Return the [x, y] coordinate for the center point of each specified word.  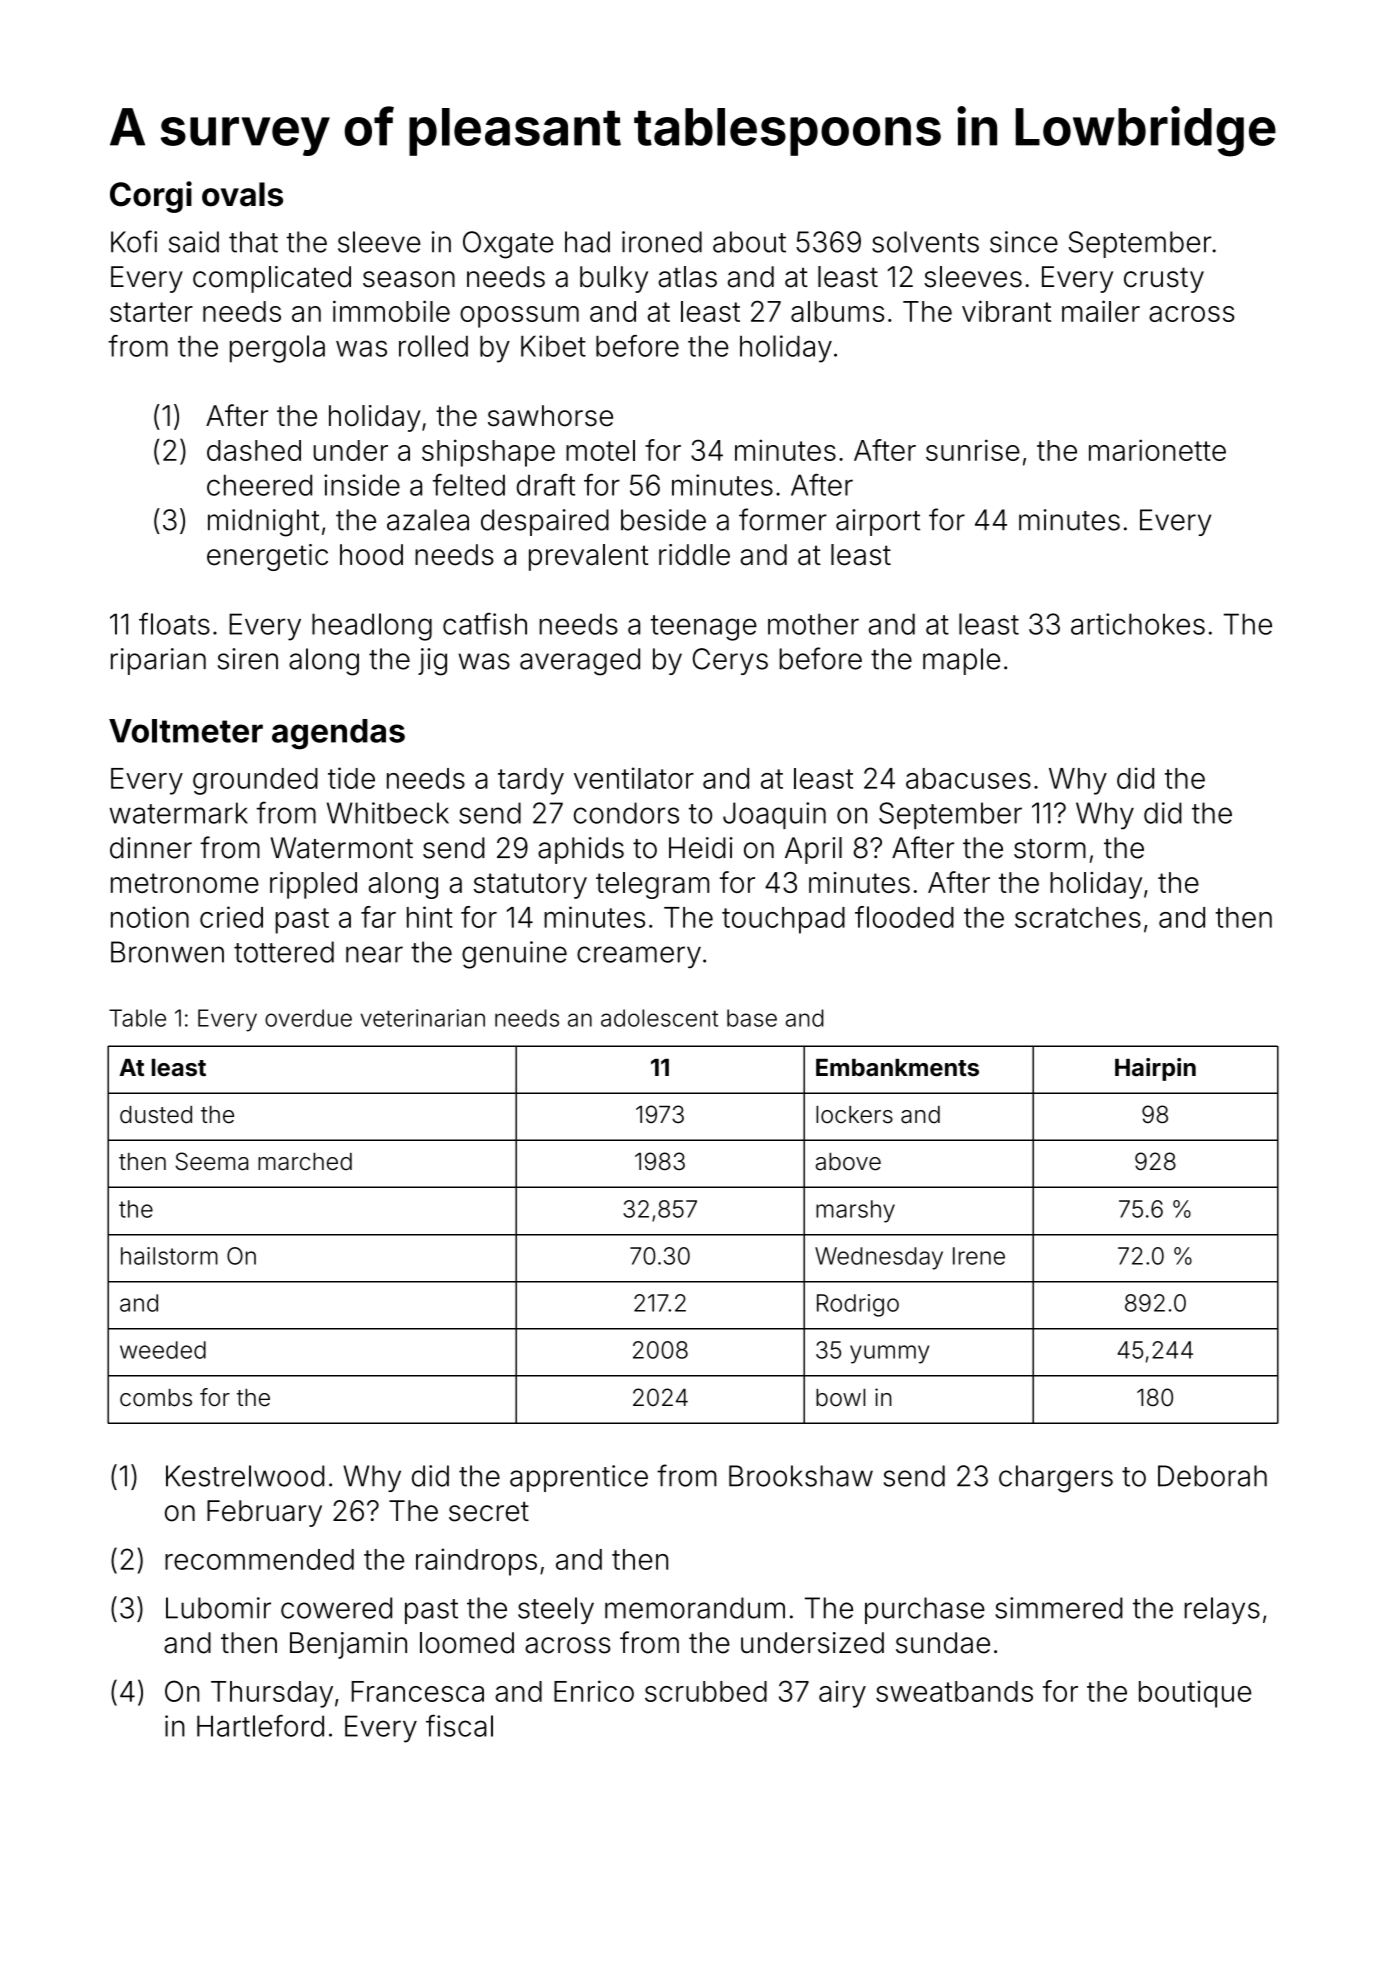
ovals [242, 194]
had [587, 242]
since [1024, 242]
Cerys [730, 661]
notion [150, 917]
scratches [1078, 917]
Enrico [594, 1691]
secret [489, 1511]
